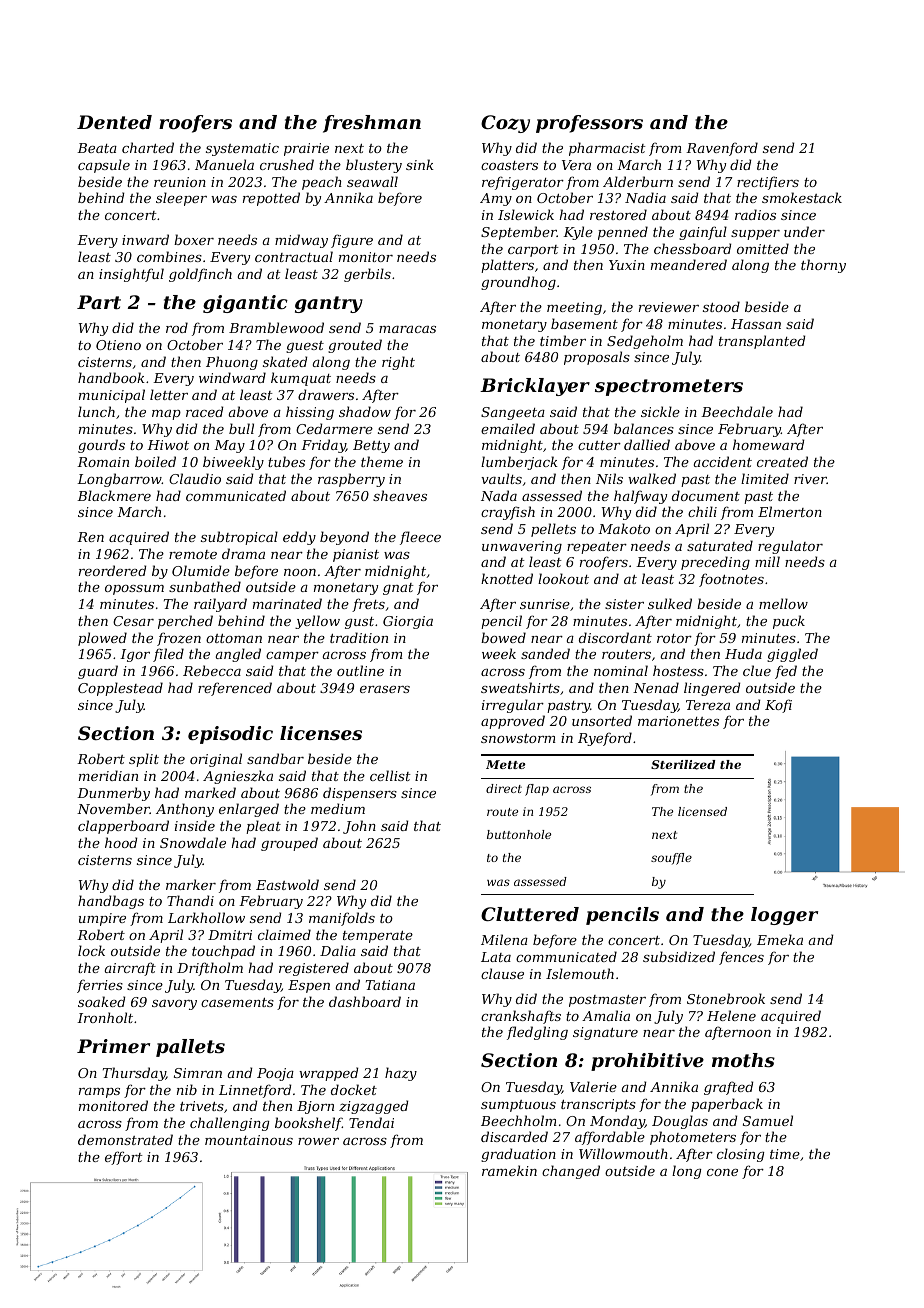  I want to click on Eastwold, so click(287, 884).
